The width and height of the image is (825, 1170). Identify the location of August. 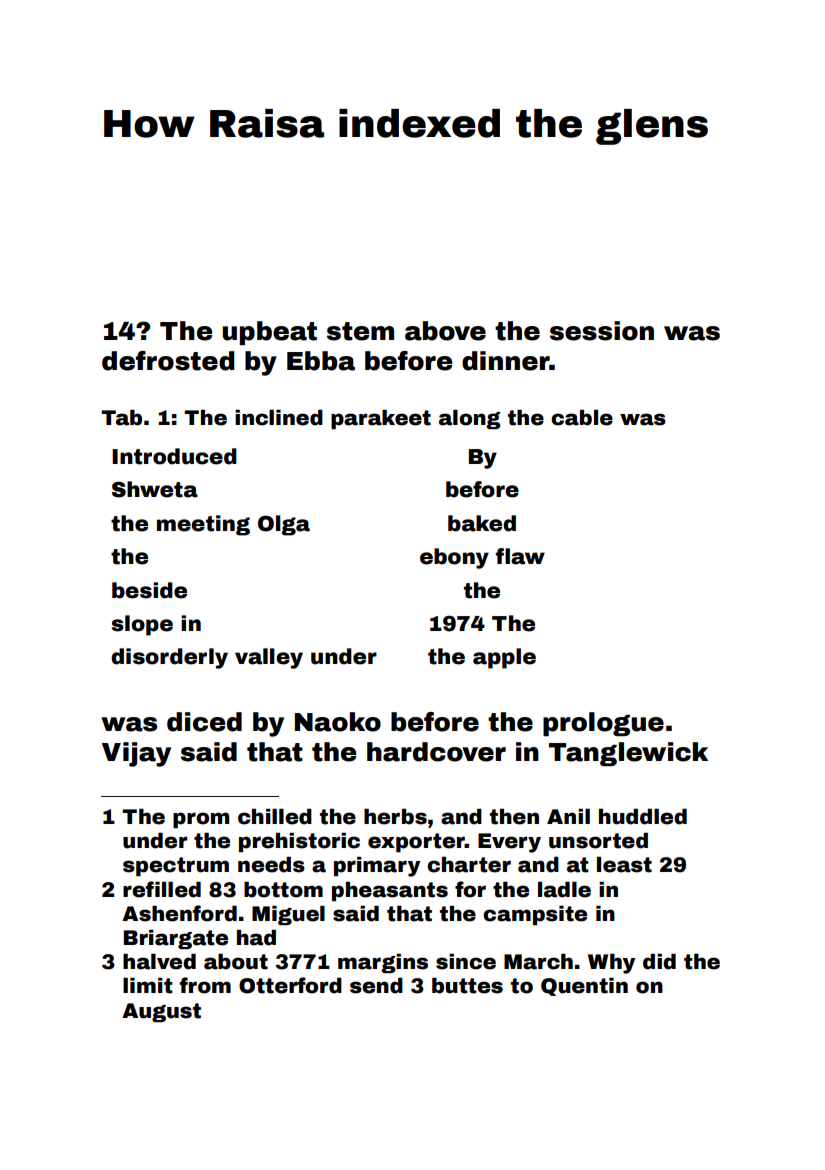
(161, 1012).
